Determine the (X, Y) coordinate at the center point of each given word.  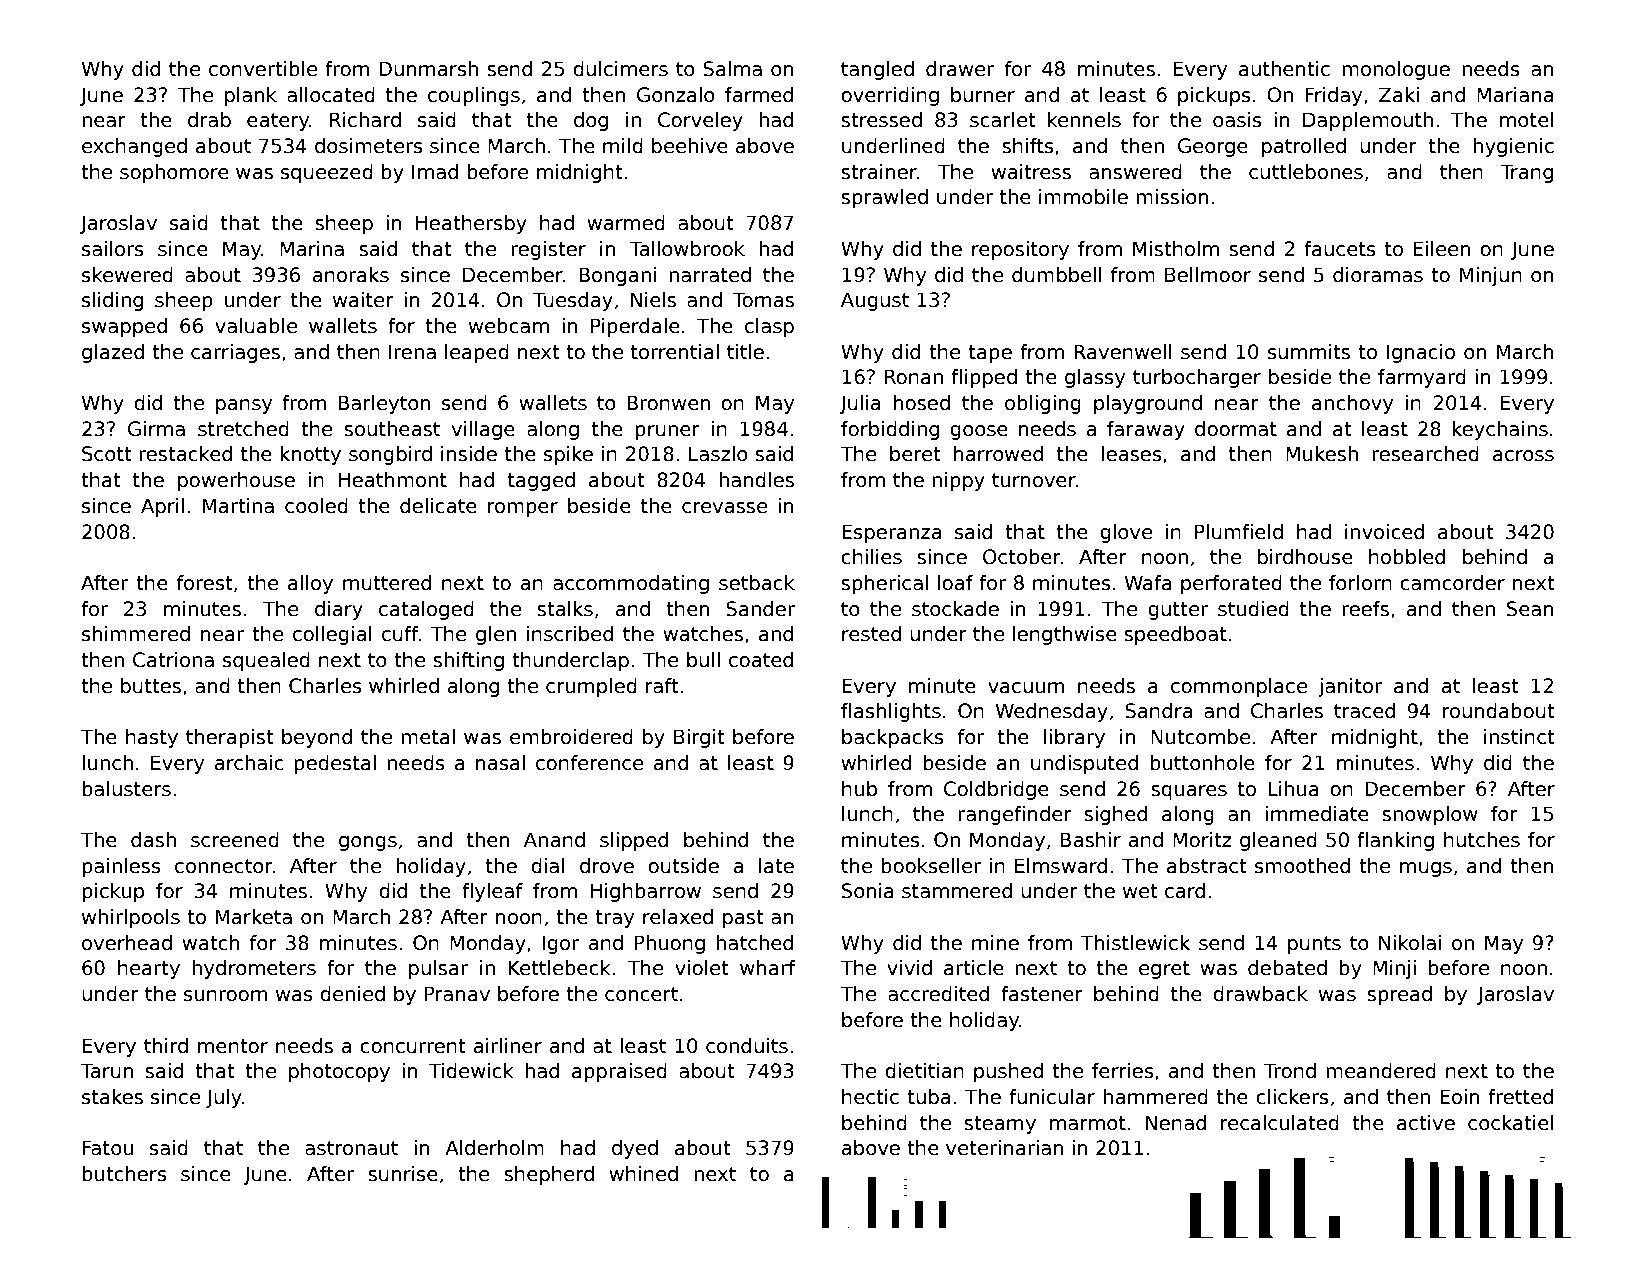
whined (643, 1174)
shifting (468, 661)
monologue (1396, 70)
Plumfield (1239, 532)
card (1185, 891)
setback (757, 583)
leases (1131, 454)
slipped (634, 841)
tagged (541, 481)
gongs (368, 843)
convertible (263, 69)
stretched (243, 429)
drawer (960, 69)
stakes (112, 1097)
